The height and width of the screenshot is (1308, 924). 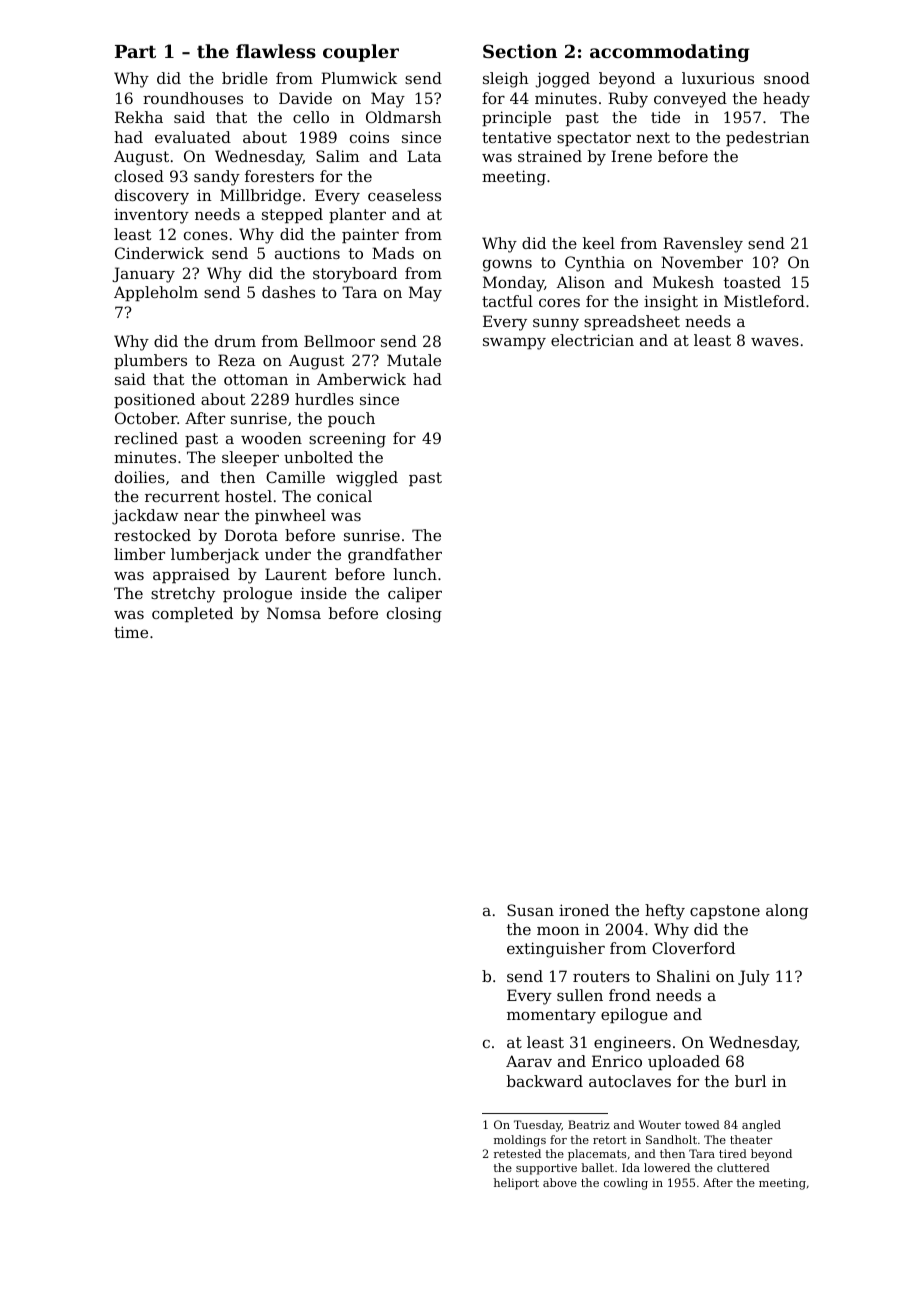 What do you see at coordinates (192, 614) in the screenshot?
I see `completed` at bounding box center [192, 614].
